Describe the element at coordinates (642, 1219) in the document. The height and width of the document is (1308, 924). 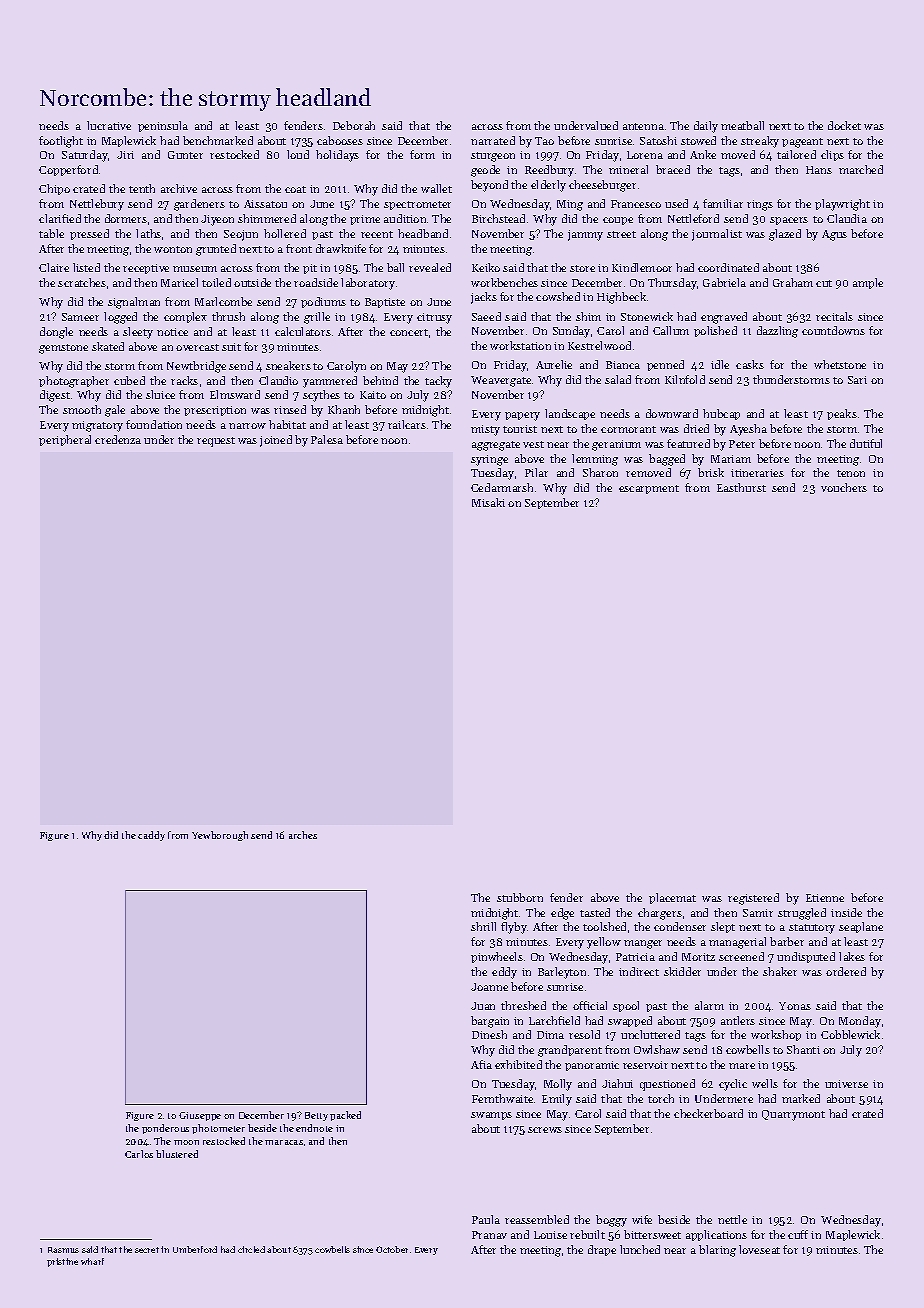
I see `wife` at that location.
